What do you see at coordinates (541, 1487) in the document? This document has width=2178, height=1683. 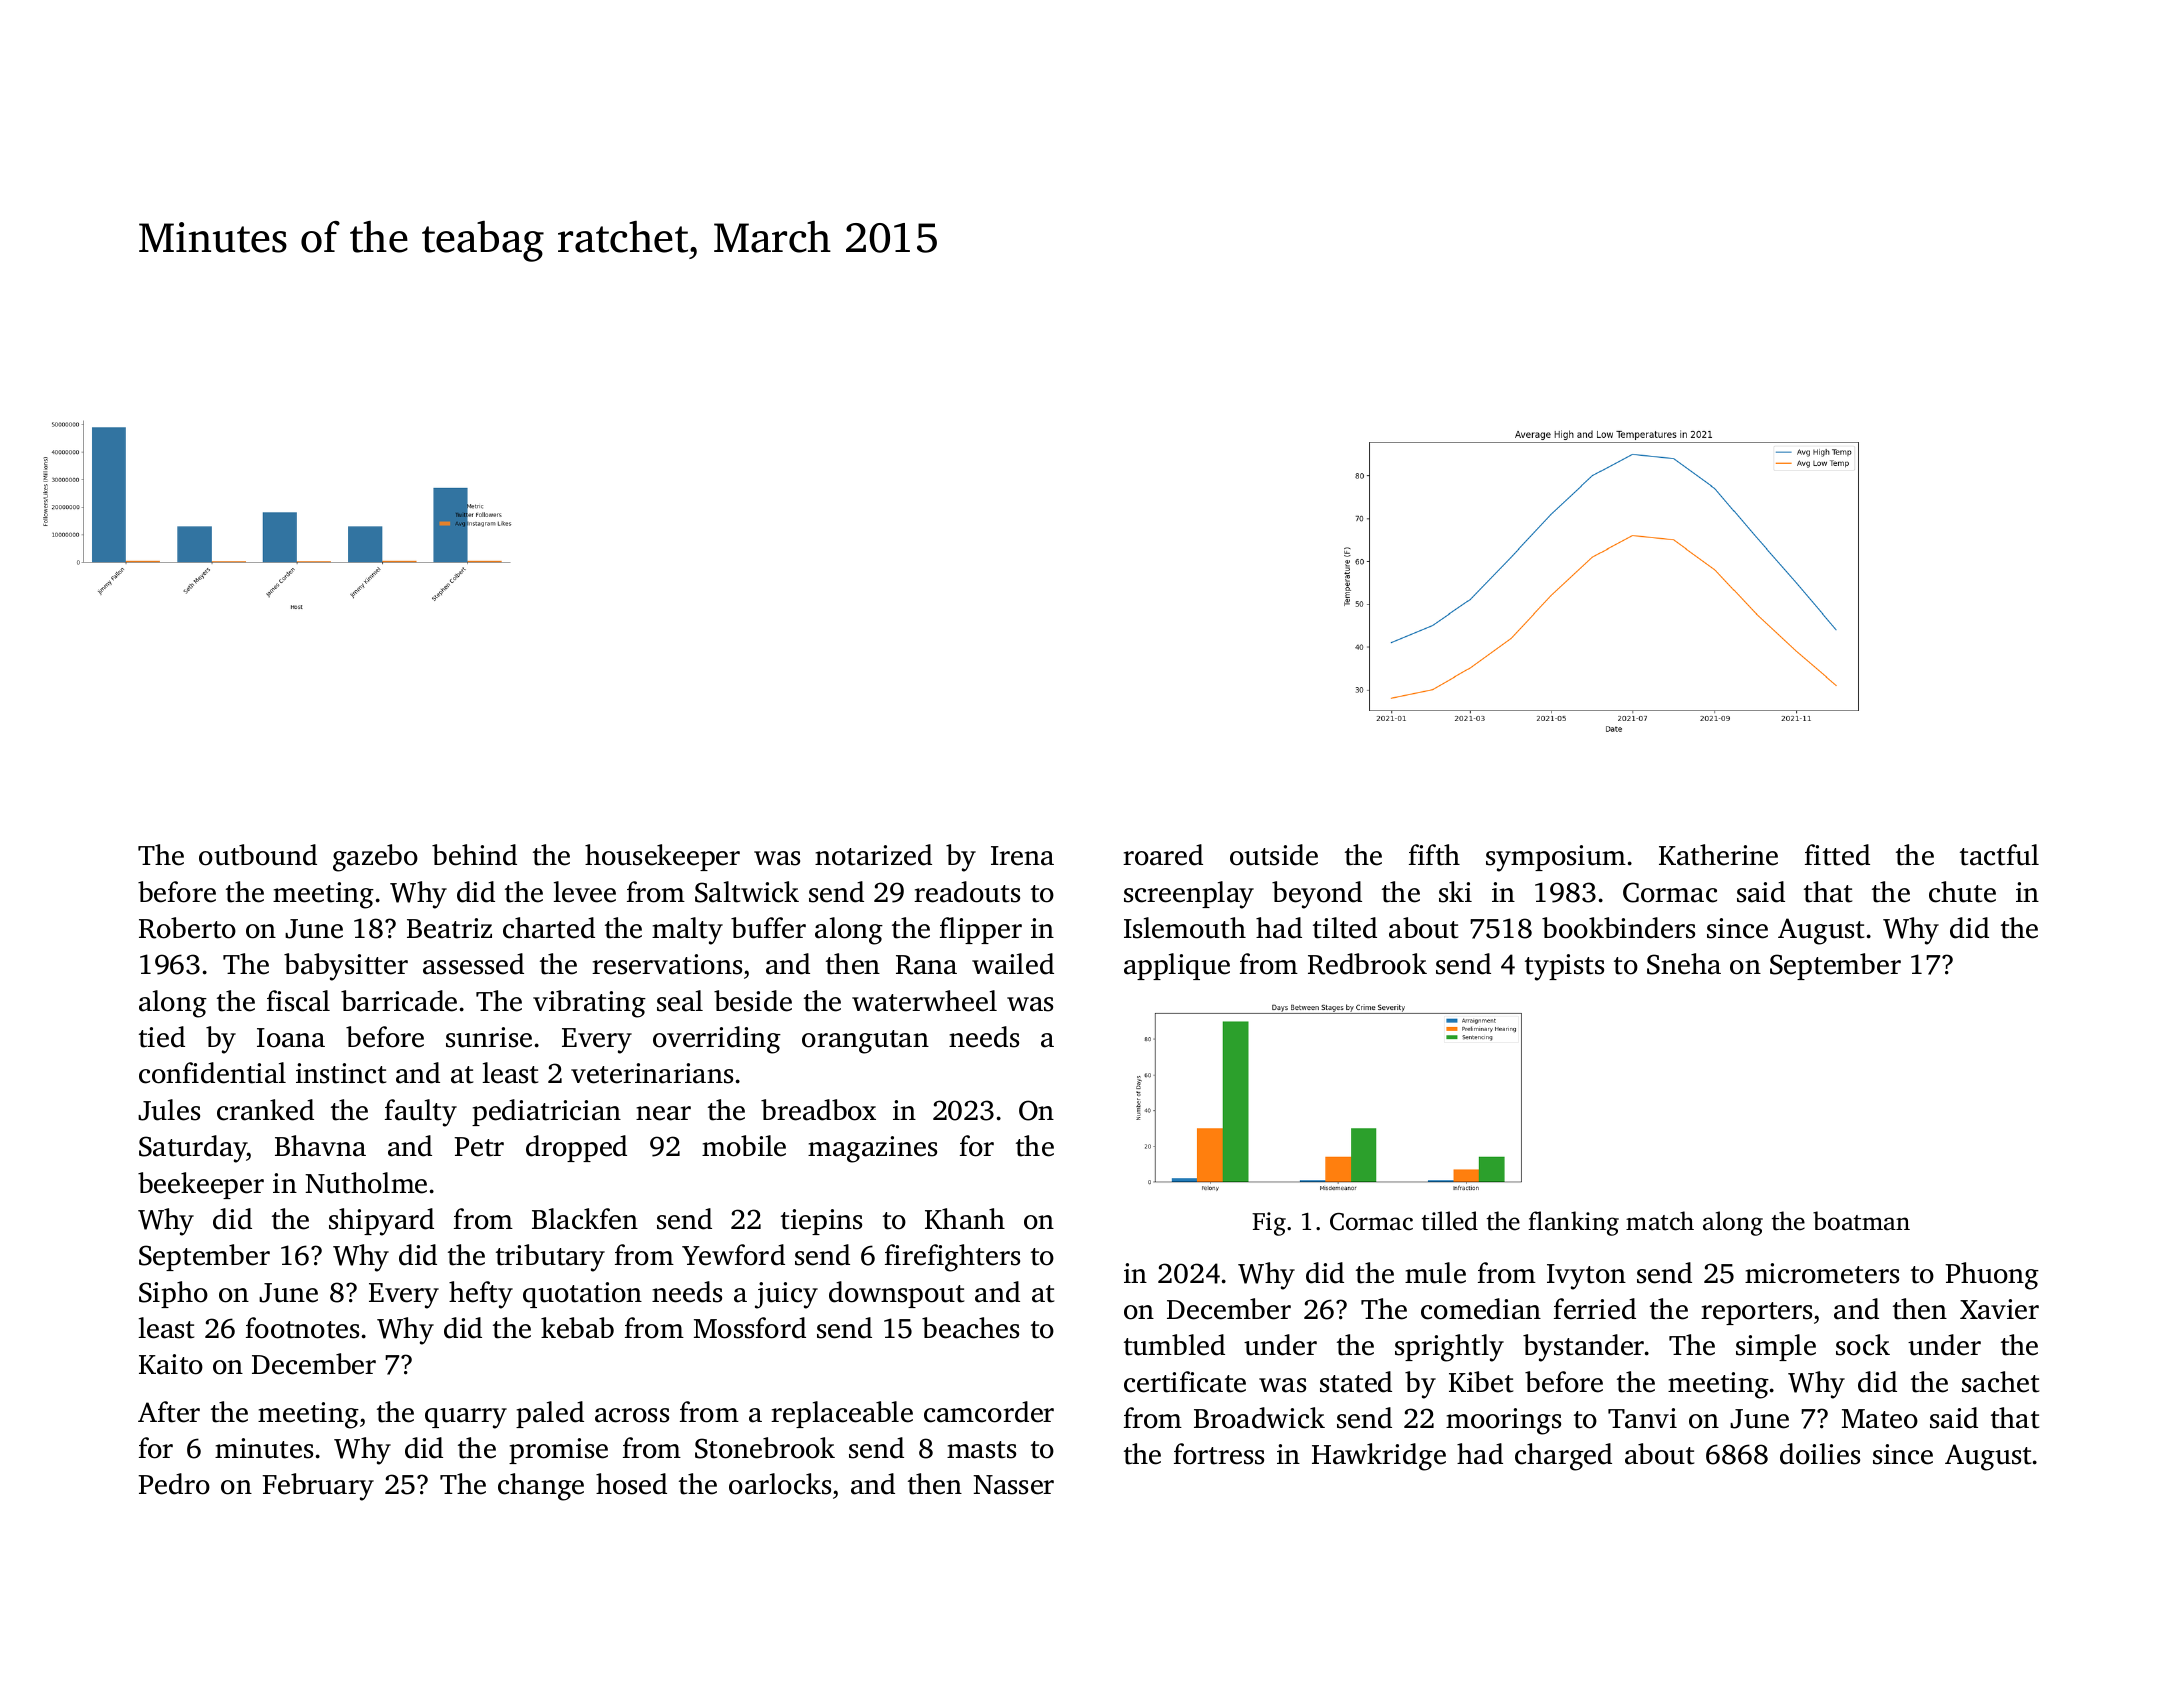 I see `change` at bounding box center [541, 1487].
